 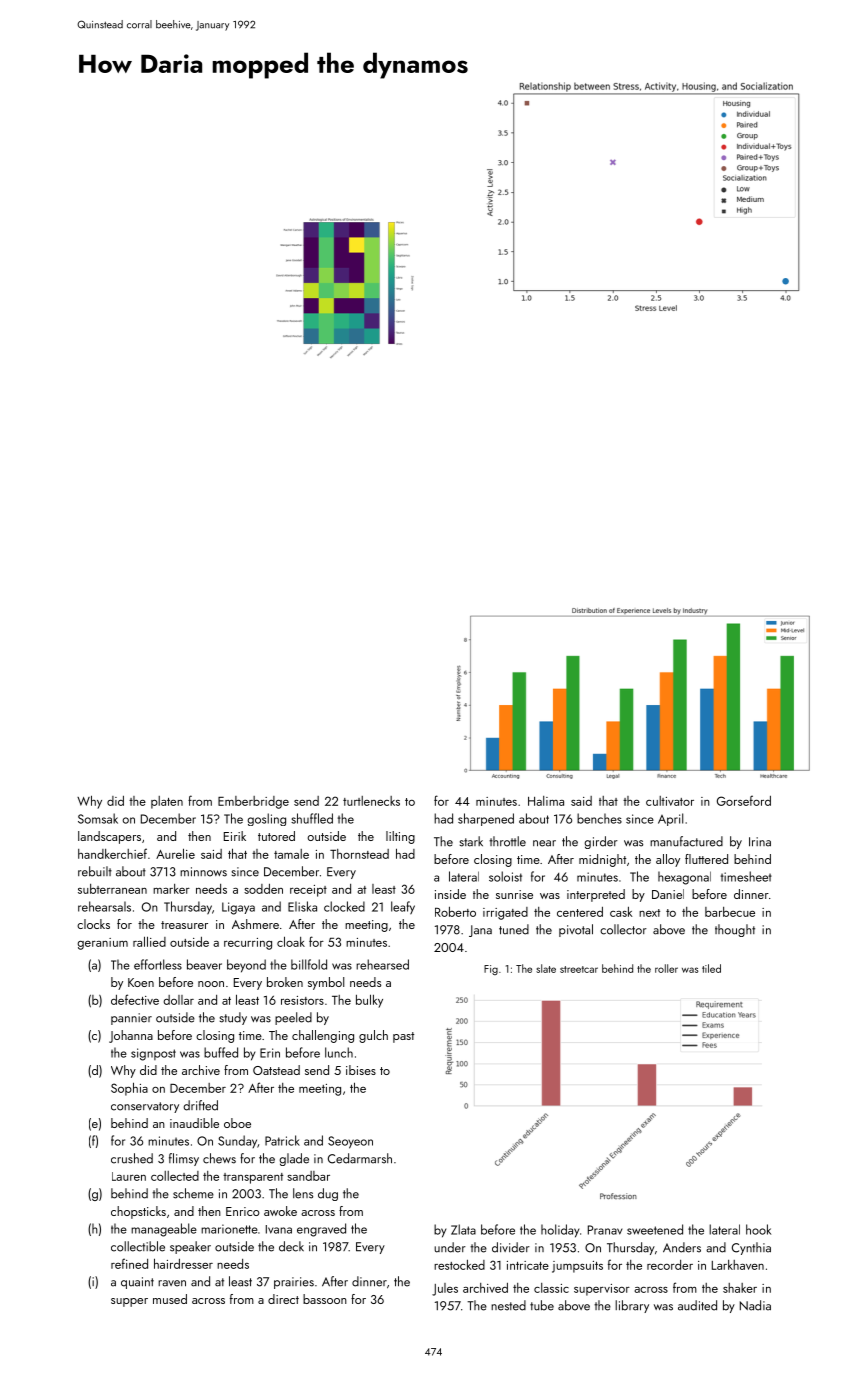 What do you see at coordinates (711, 968) in the screenshot?
I see `tiled` at bounding box center [711, 968].
